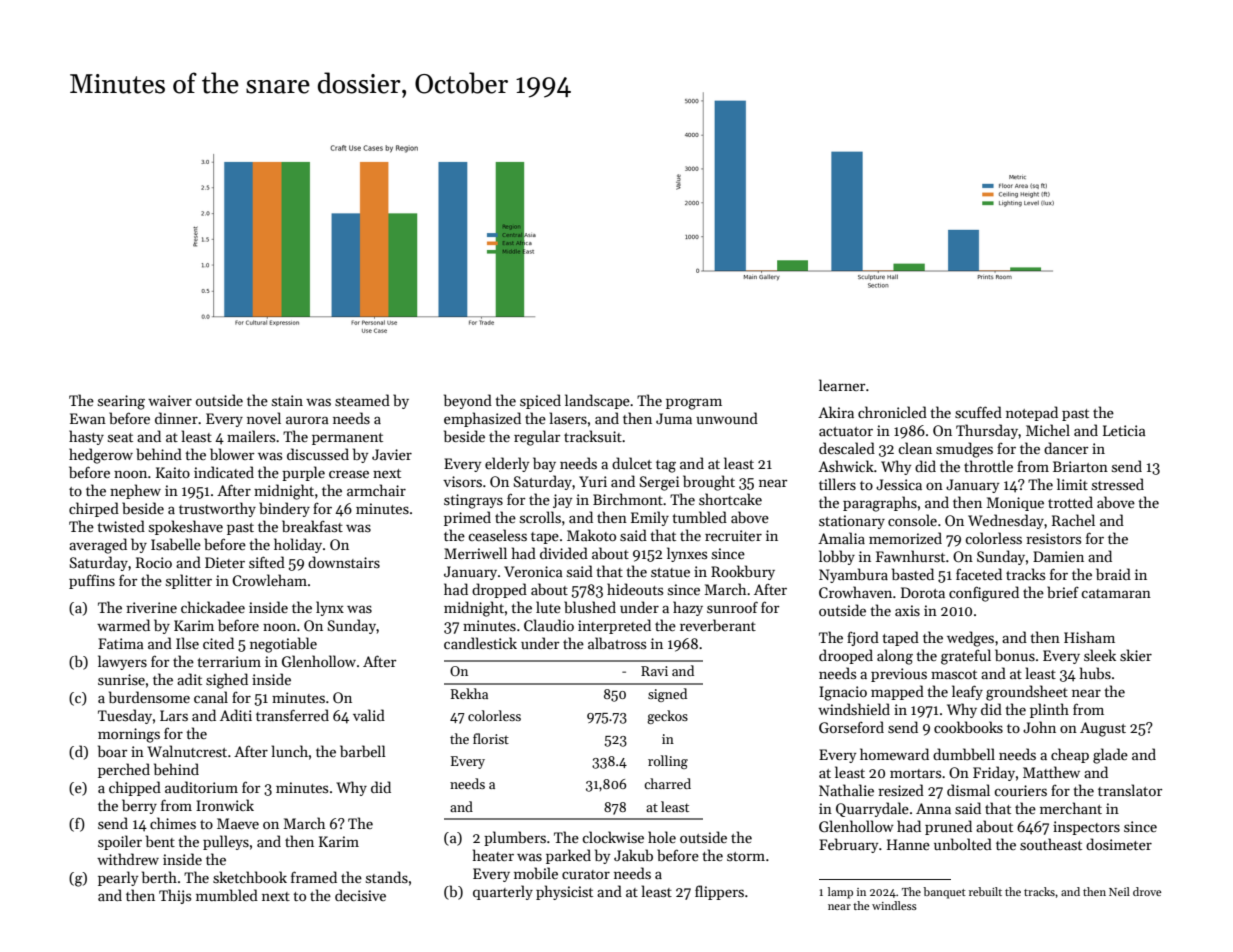  What do you see at coordinates (694, 404) in the page?
I see `program` at bounding box center [694, 404].
